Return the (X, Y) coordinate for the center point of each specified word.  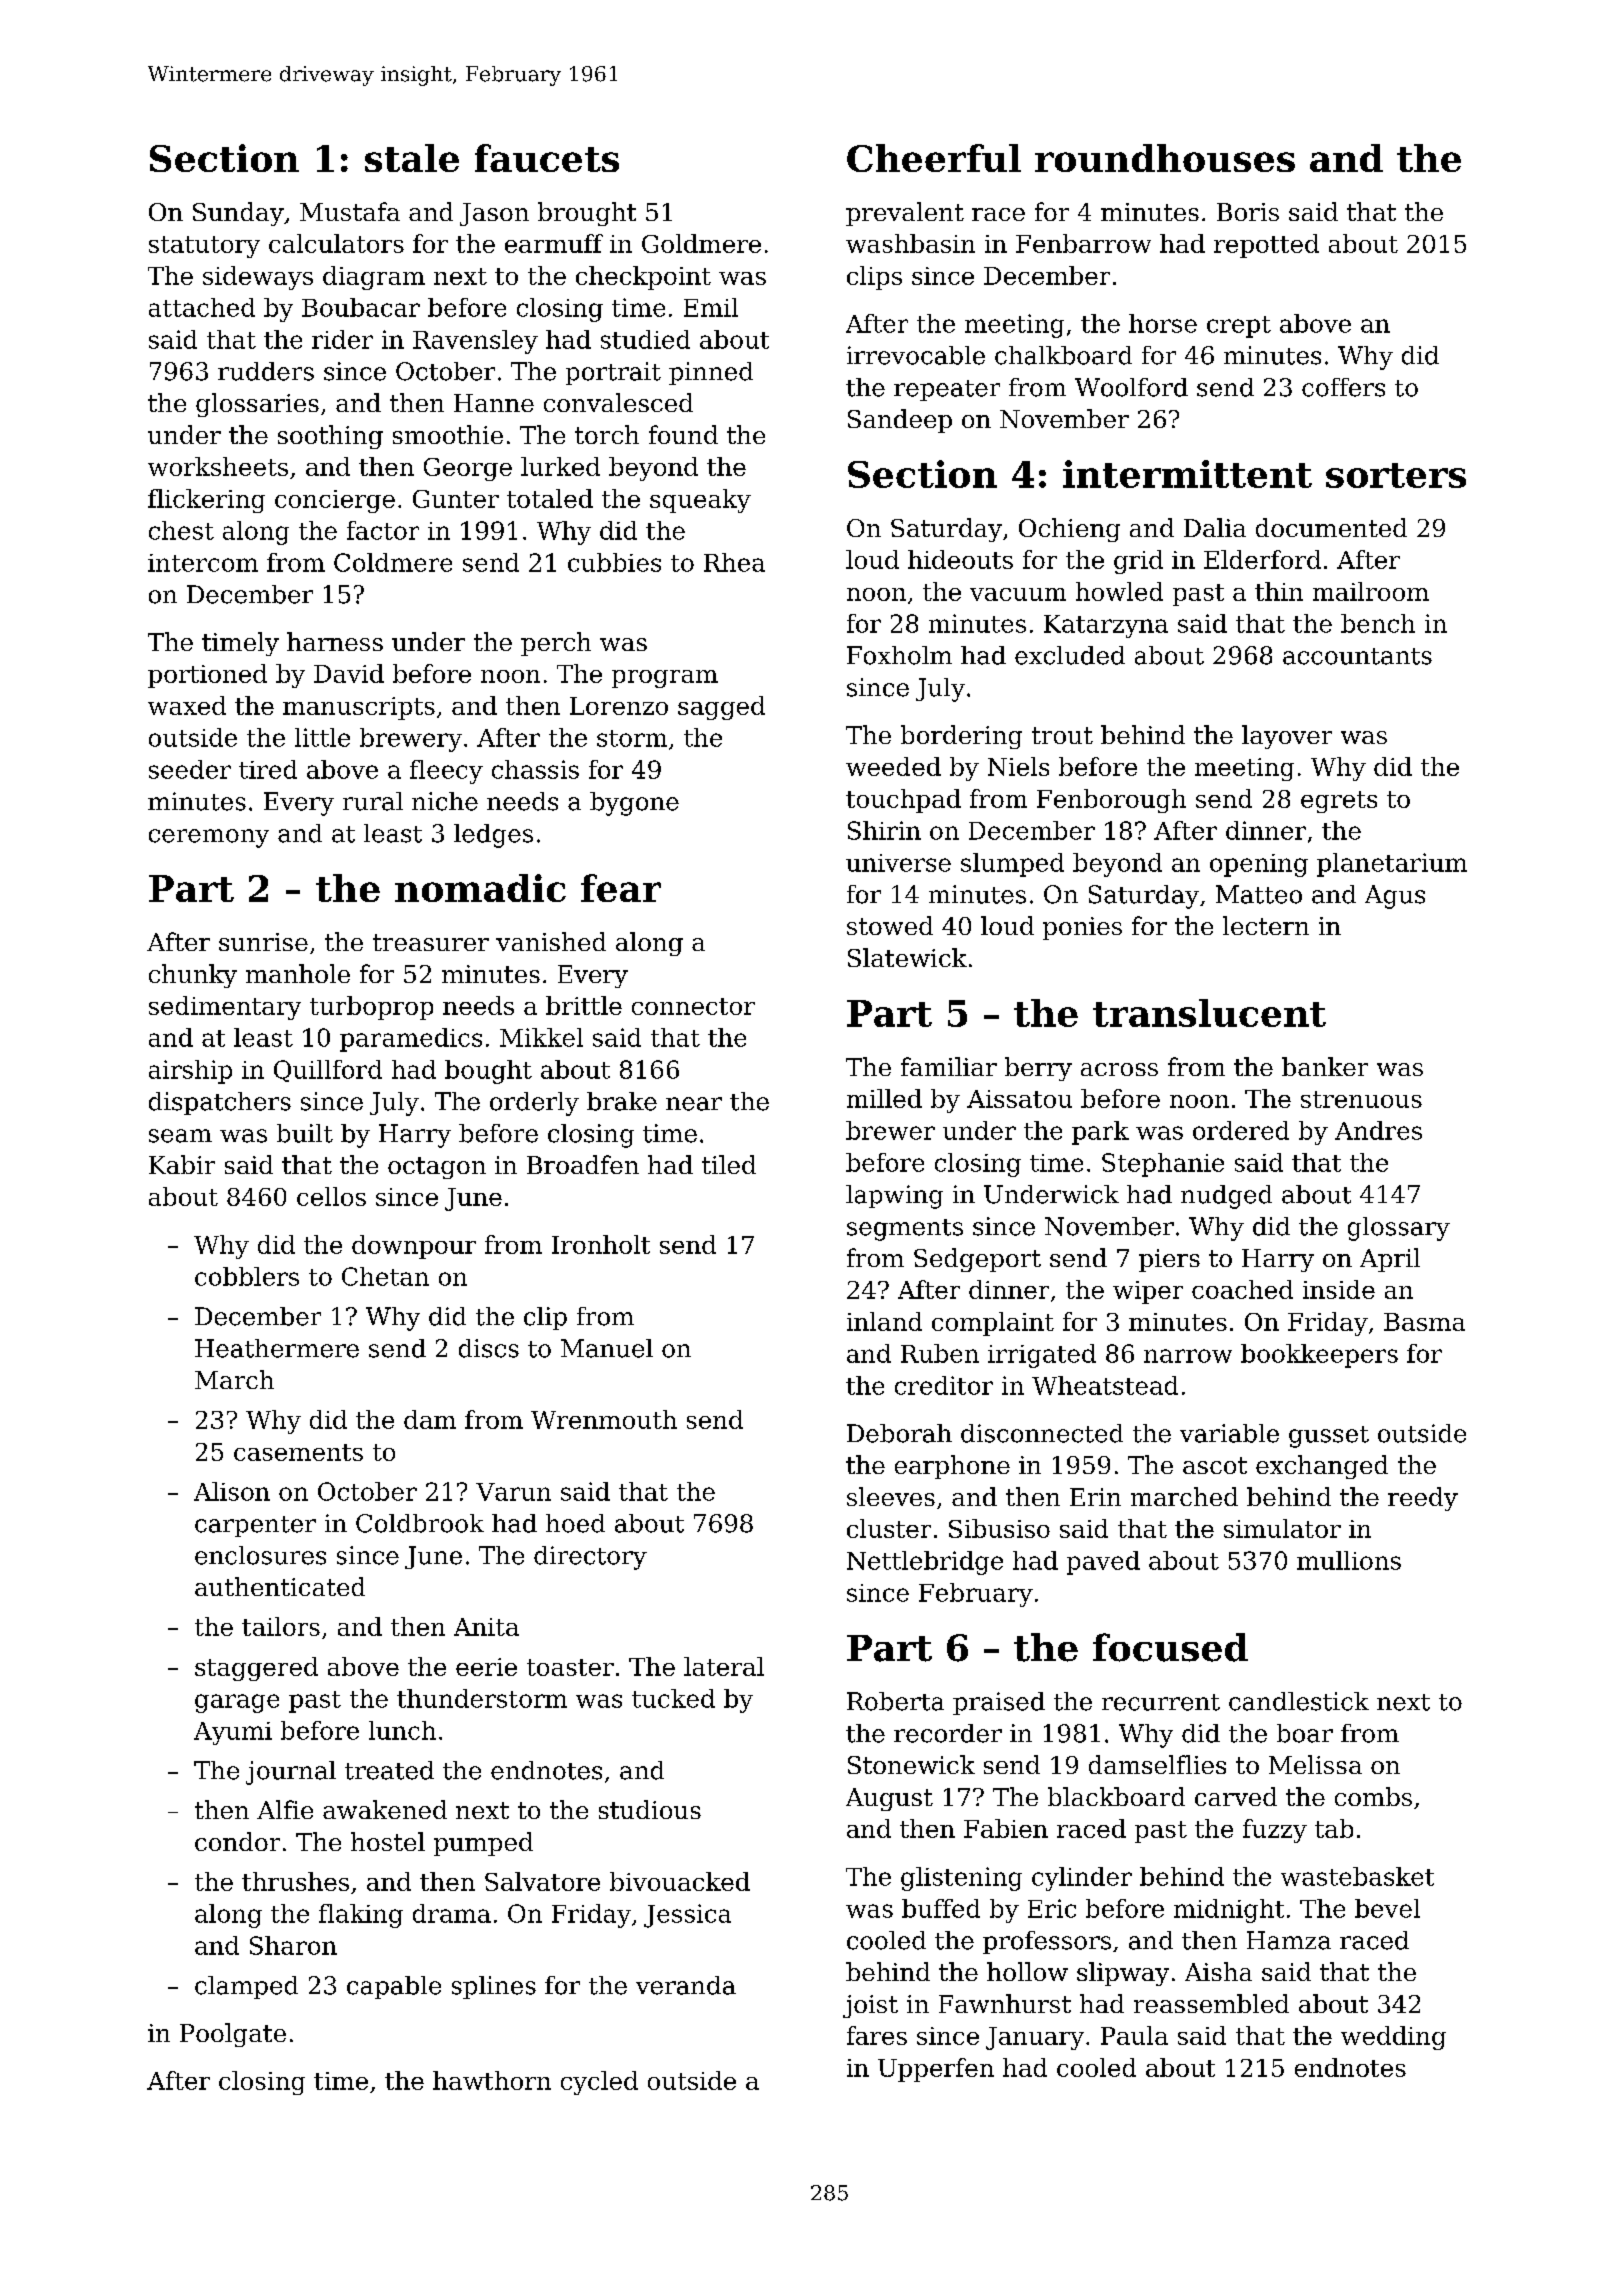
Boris (1248, 212)
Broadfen (583, 1164)
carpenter (255, 1526)
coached (1242, 1289)
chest (181, 530)
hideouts (960, 559)
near (694, 1104)
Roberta (895, 1701)
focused (1170, 1647)
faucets (547, 158)
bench (1378, 623)
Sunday (238, 214)
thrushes (295, 1881)
